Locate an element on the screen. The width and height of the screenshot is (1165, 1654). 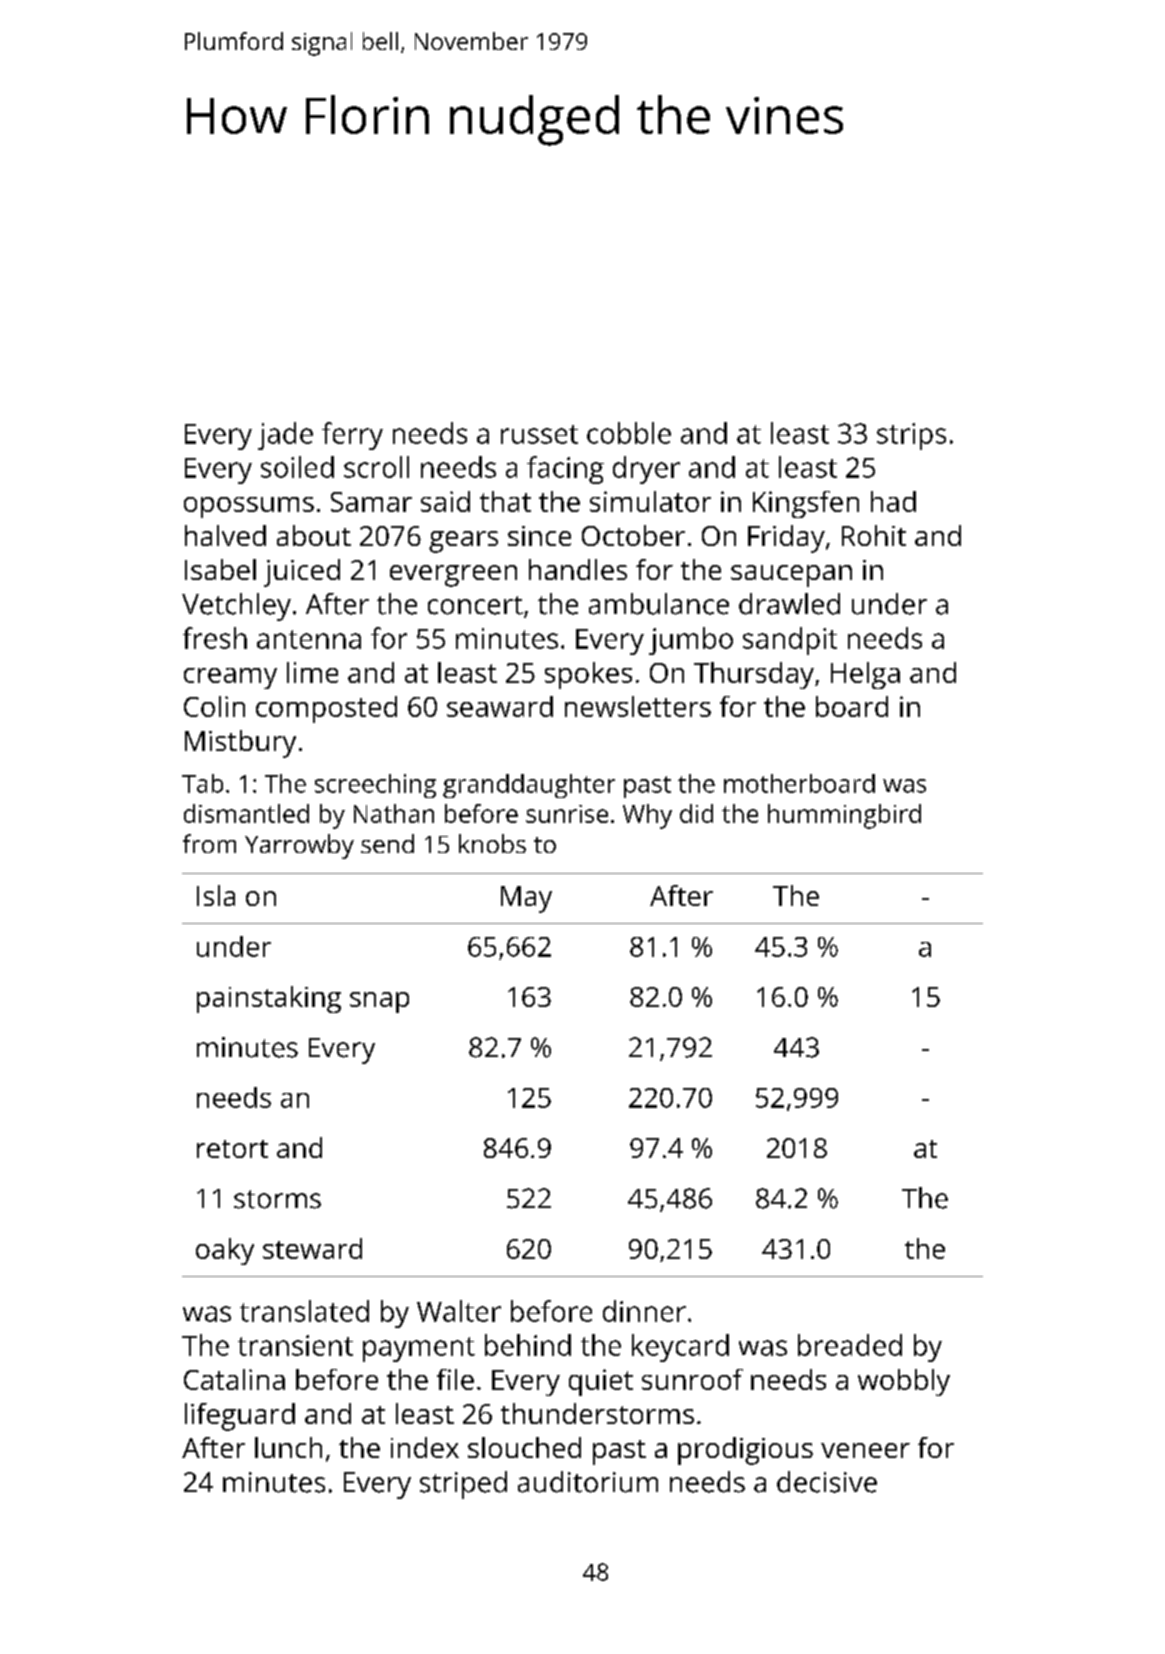
May is located at coordinates (526, 899).
